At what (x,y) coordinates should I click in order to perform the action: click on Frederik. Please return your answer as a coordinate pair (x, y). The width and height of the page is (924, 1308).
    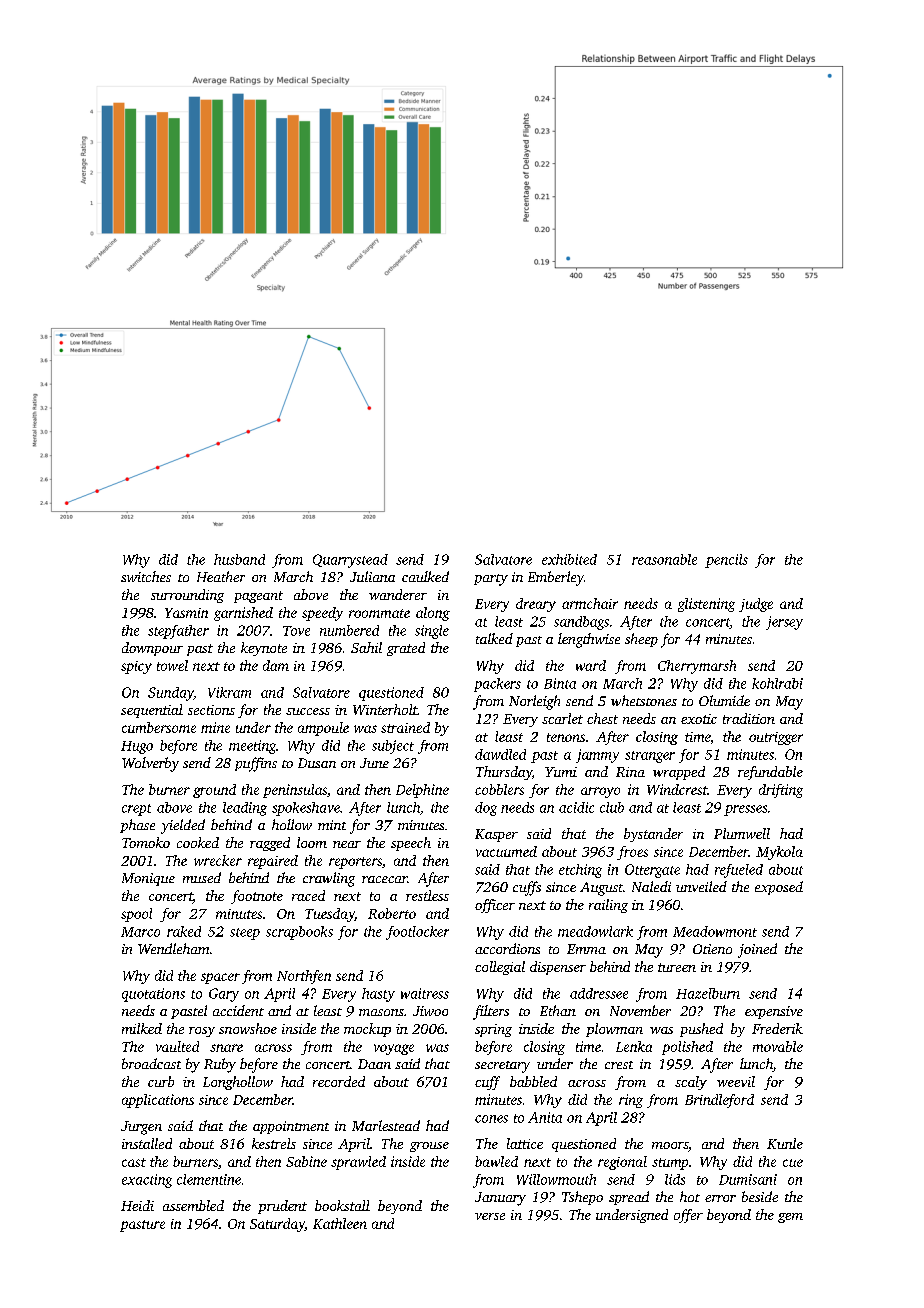
    Looking at the image, I should click on (777, 1028).
